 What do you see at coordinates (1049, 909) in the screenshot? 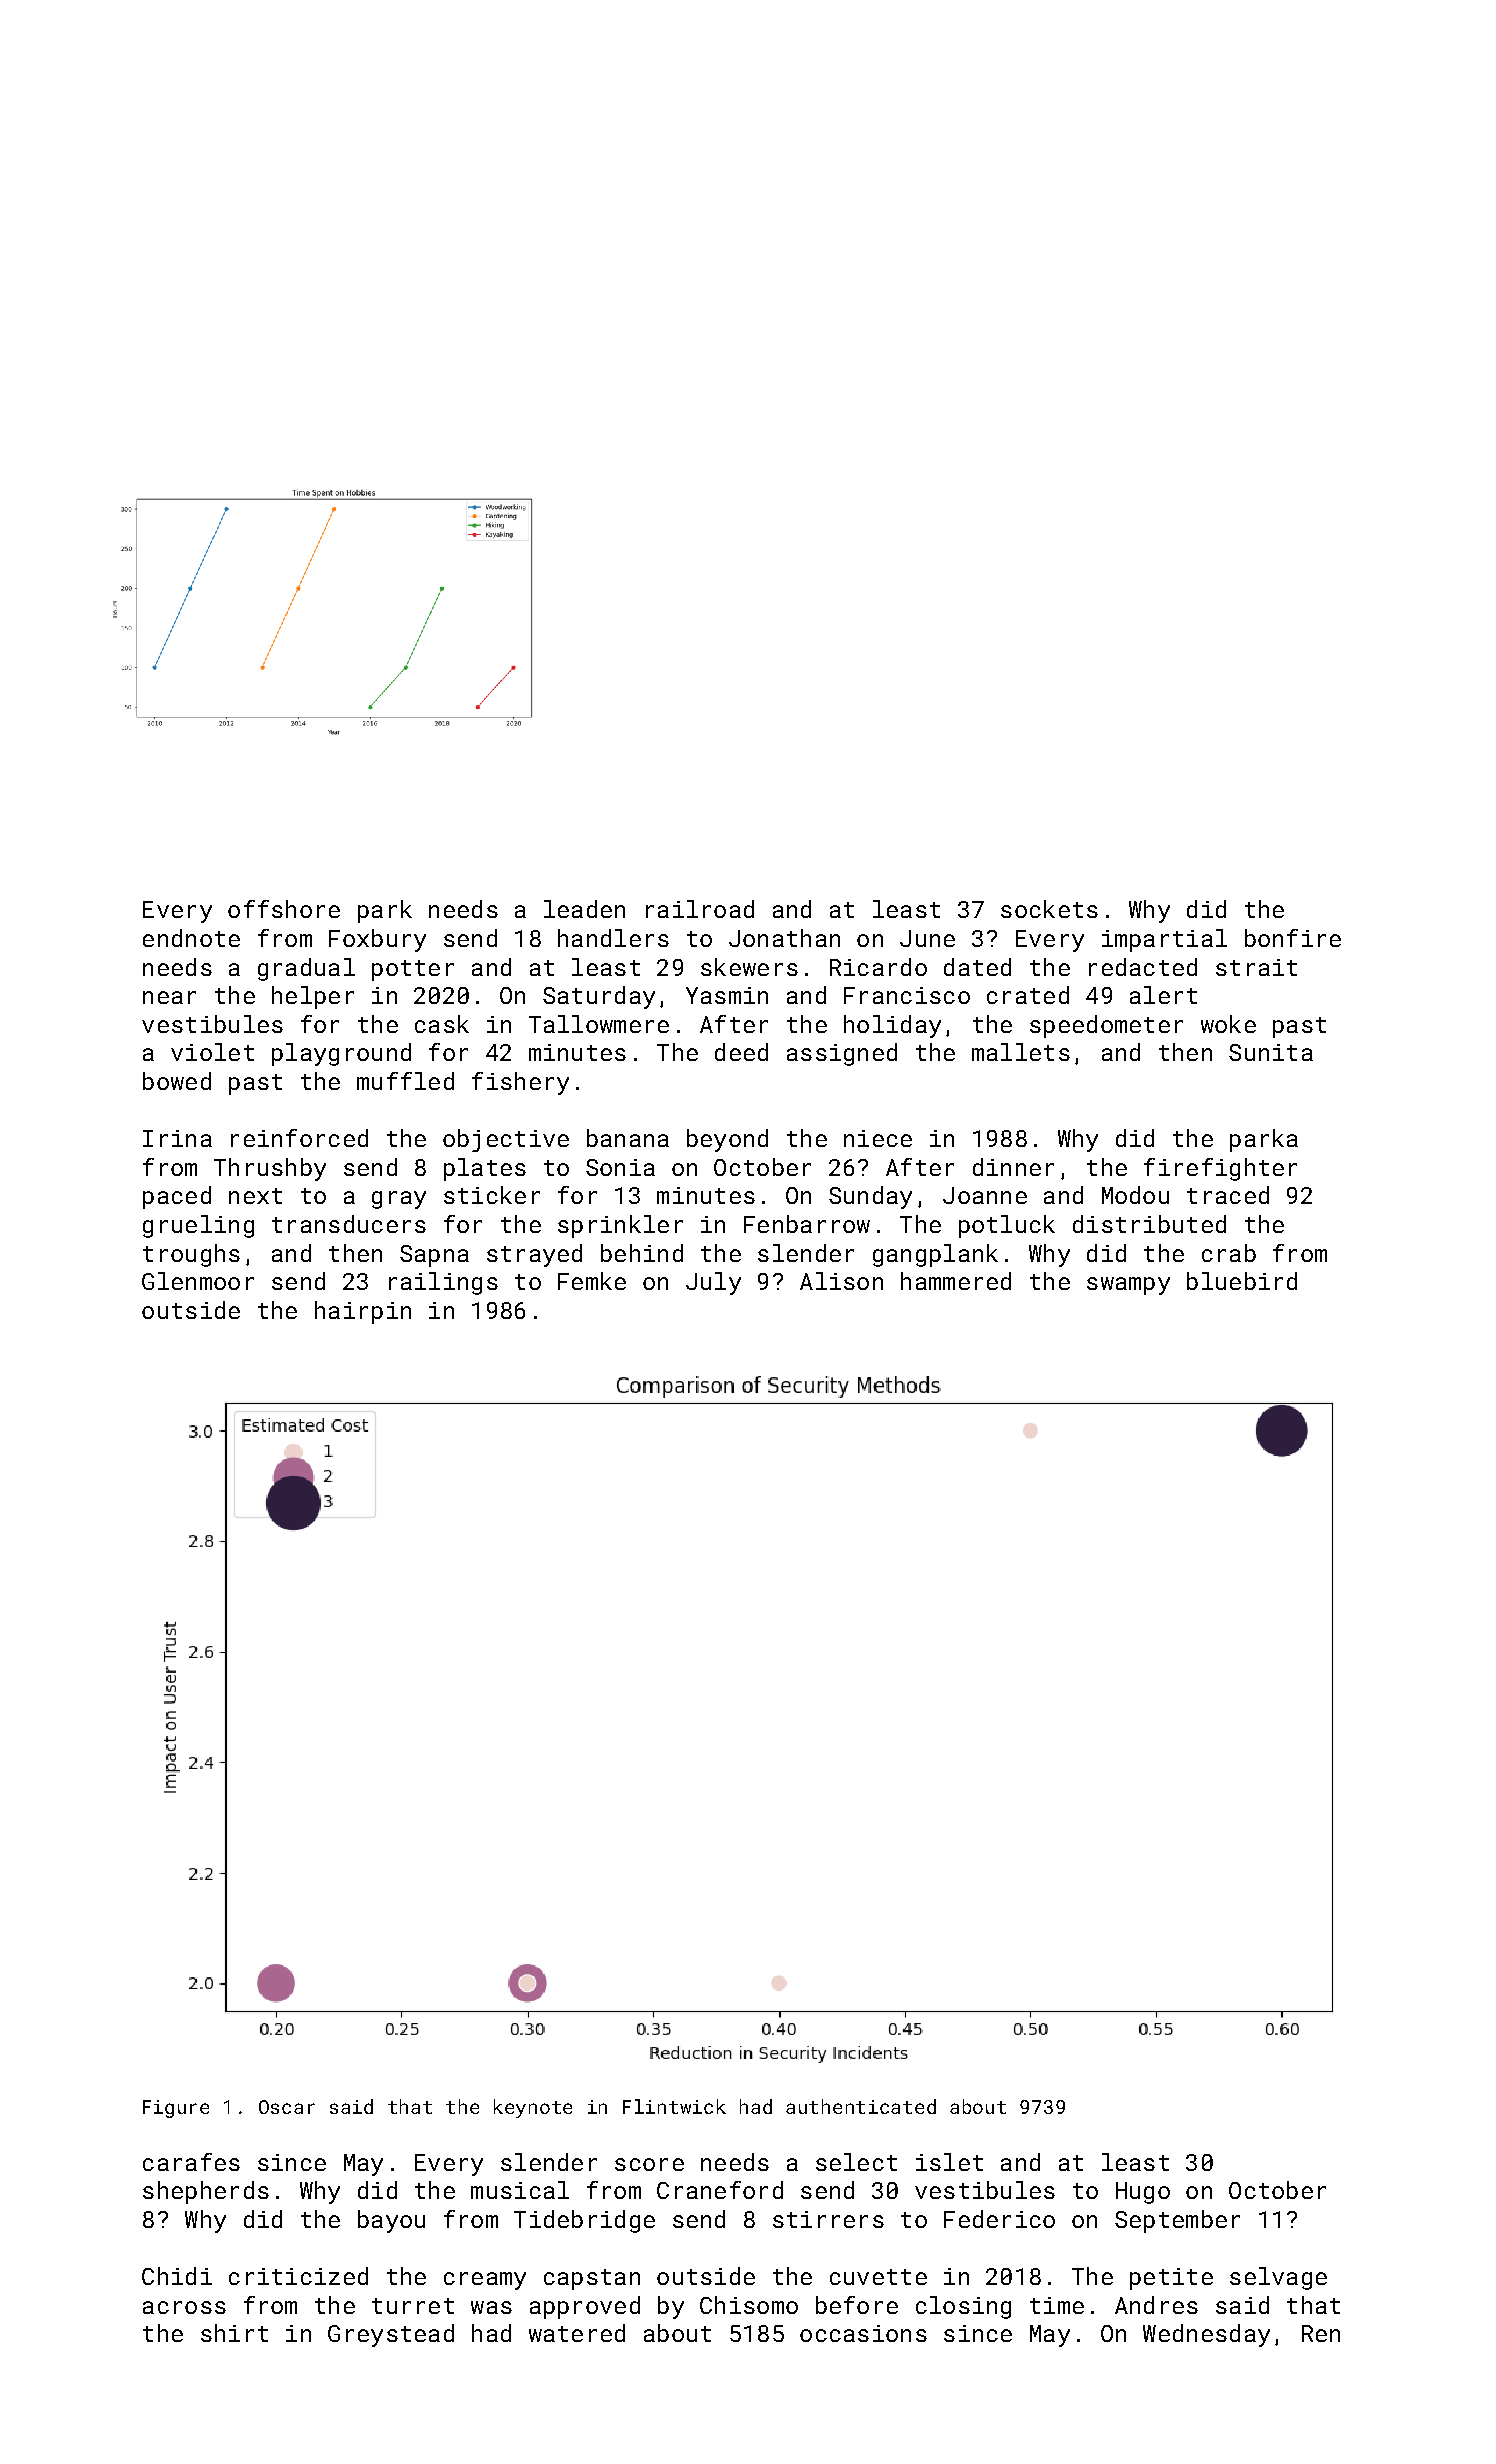
I see `sockets` at bounding box center [1049, 909].
